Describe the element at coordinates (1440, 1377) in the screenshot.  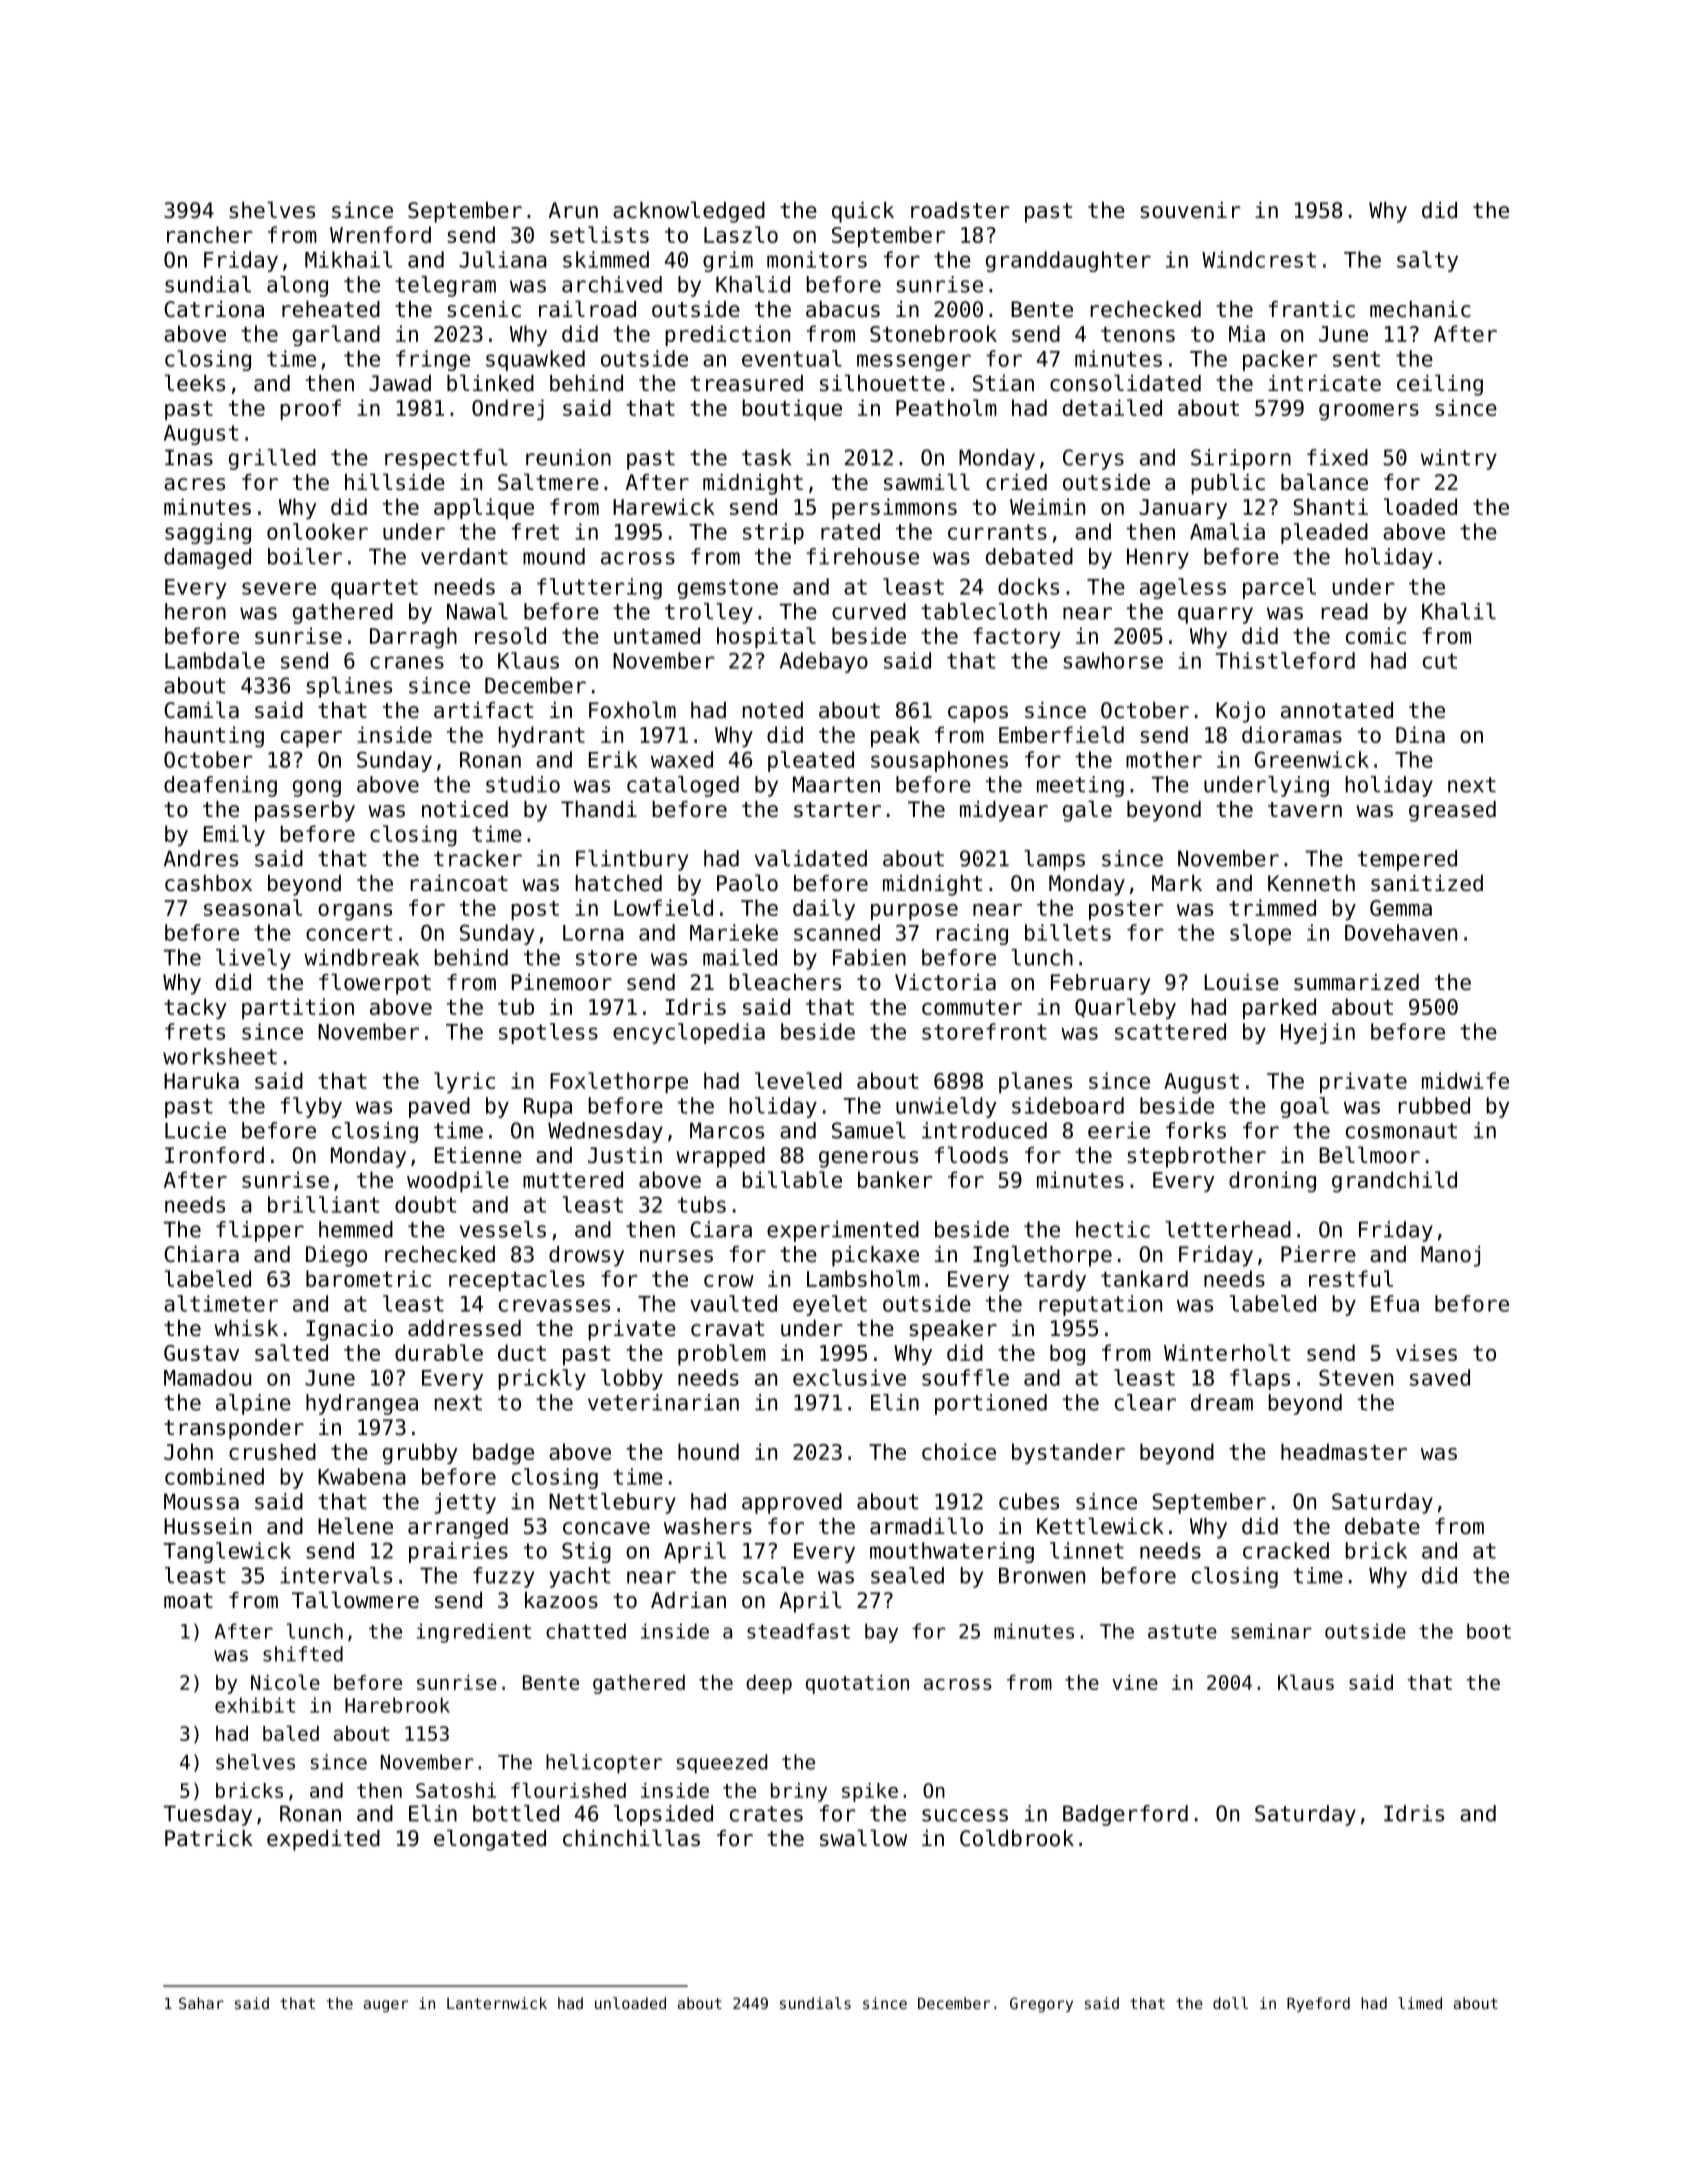
I see `saved` at that location.
